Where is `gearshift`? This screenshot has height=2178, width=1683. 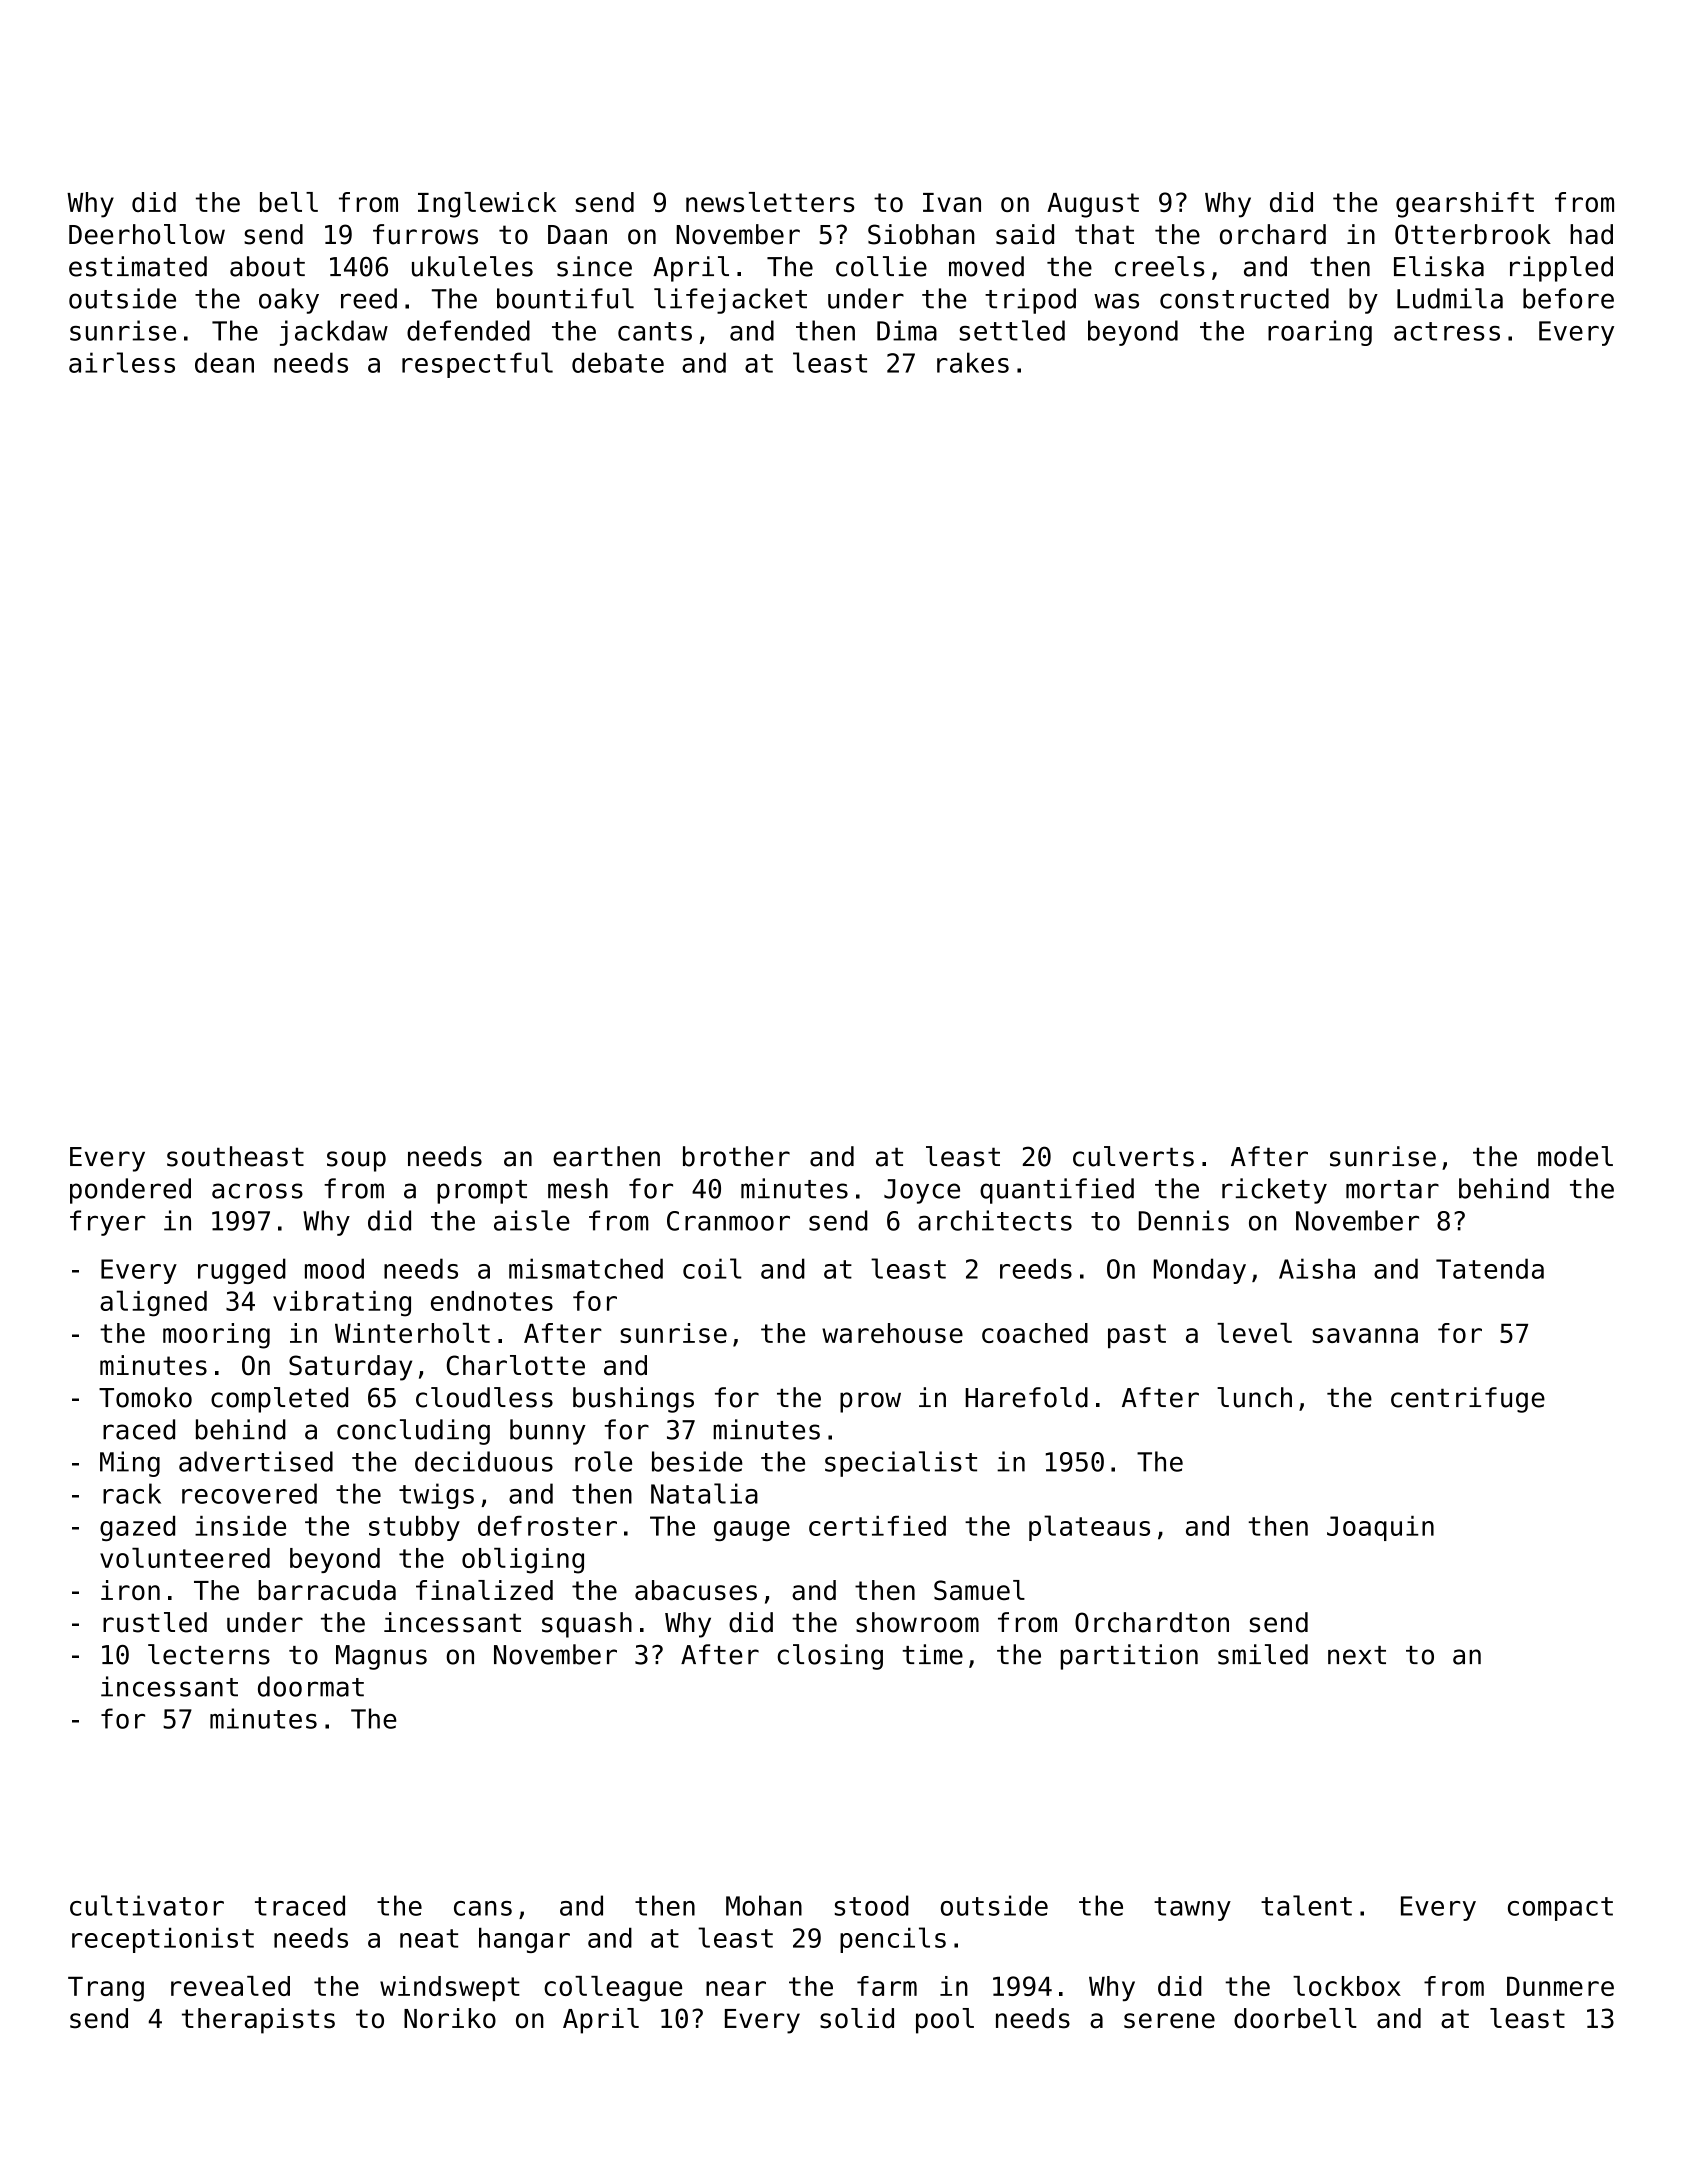
gearshift is located at coordinates (1465, 205).
